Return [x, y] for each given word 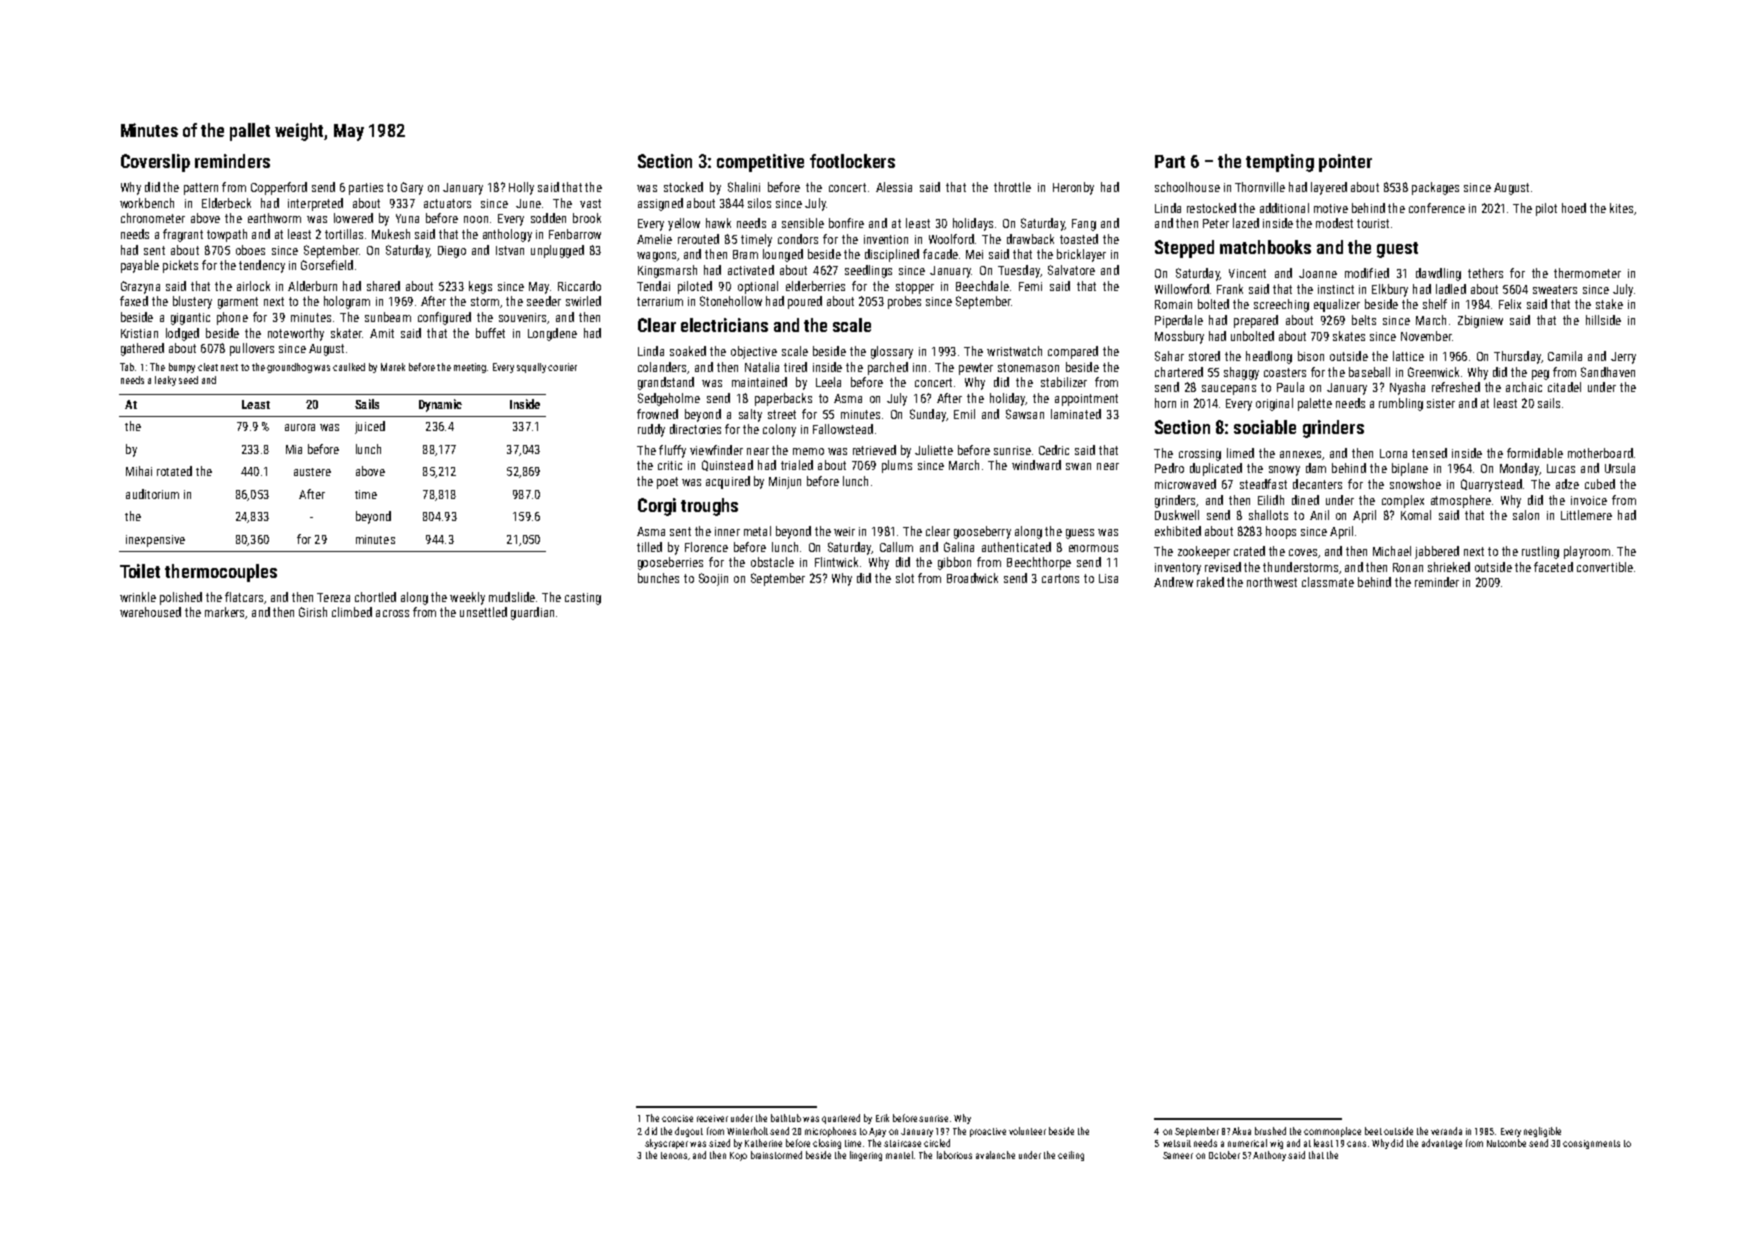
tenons [674, 1155]
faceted [1553, 567]
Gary [412, 188]
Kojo [738, 1156]
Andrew [1173, 582]
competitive [760, 163]
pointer [1345, 163]
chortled [375, 597]
